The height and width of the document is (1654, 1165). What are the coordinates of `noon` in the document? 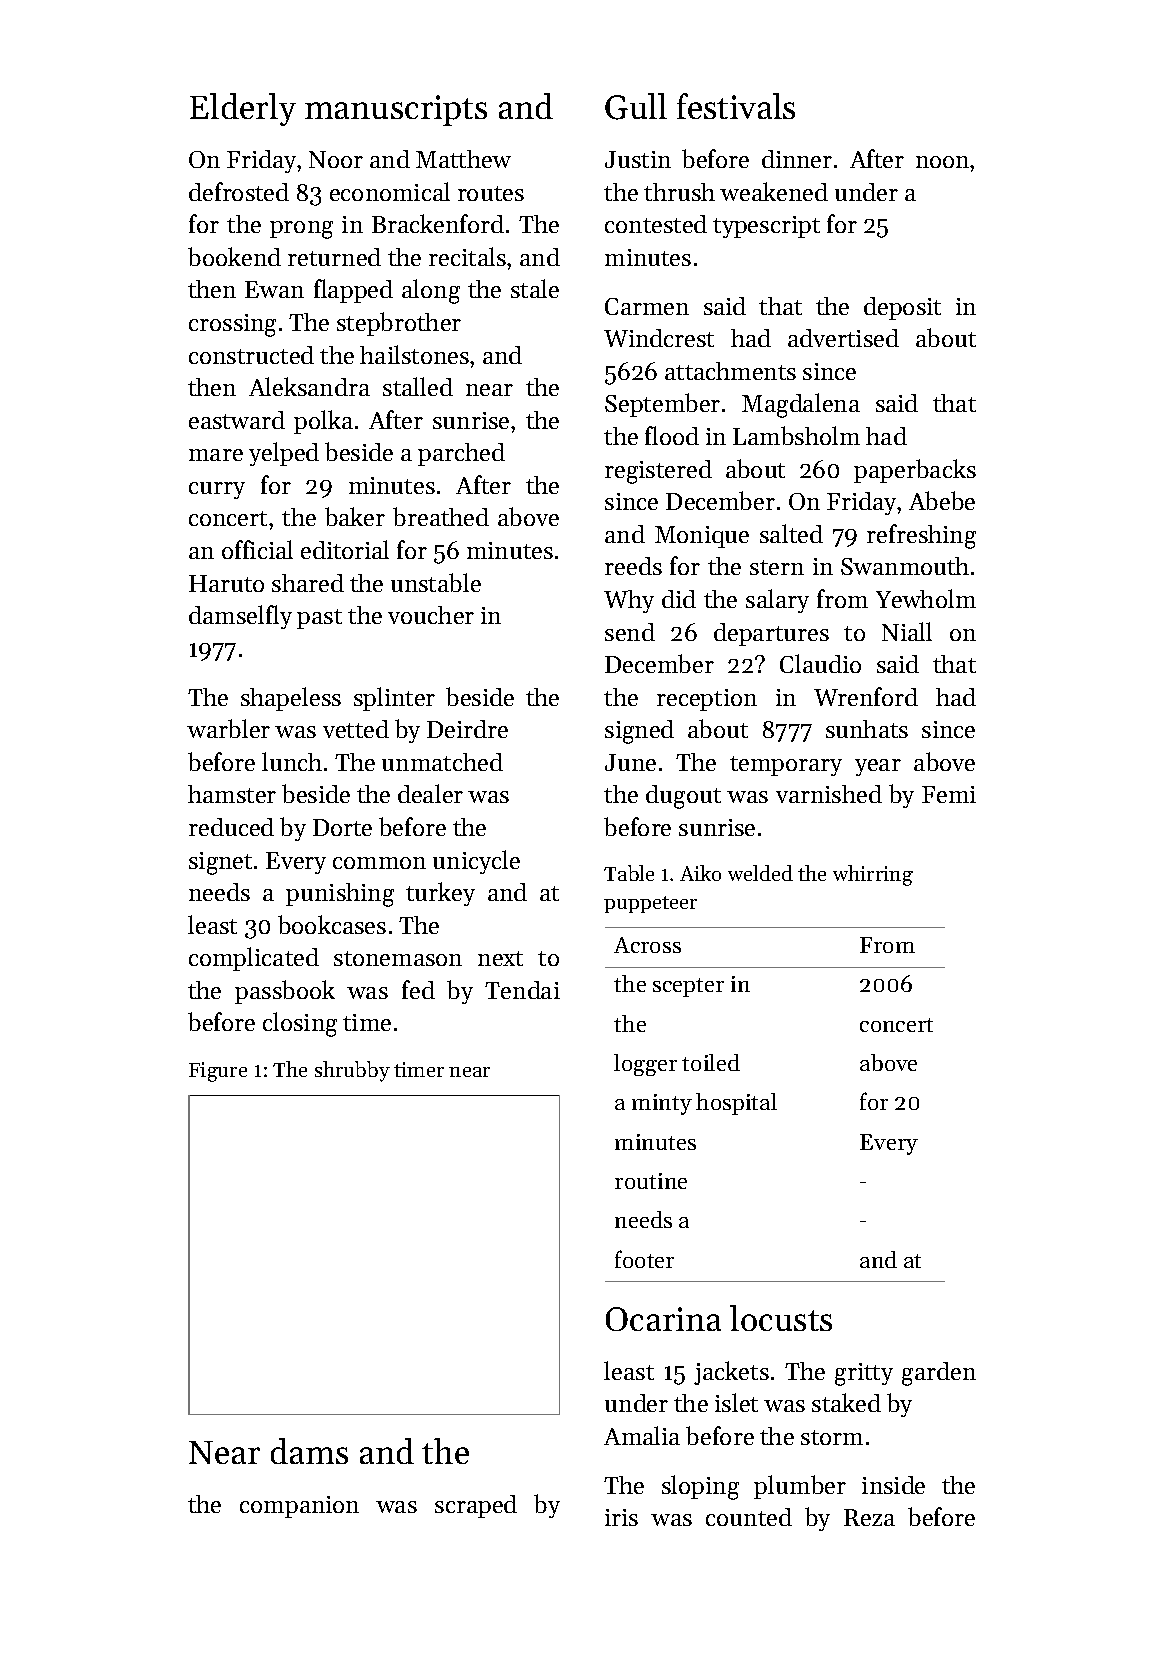 It's located at (943, 162).
